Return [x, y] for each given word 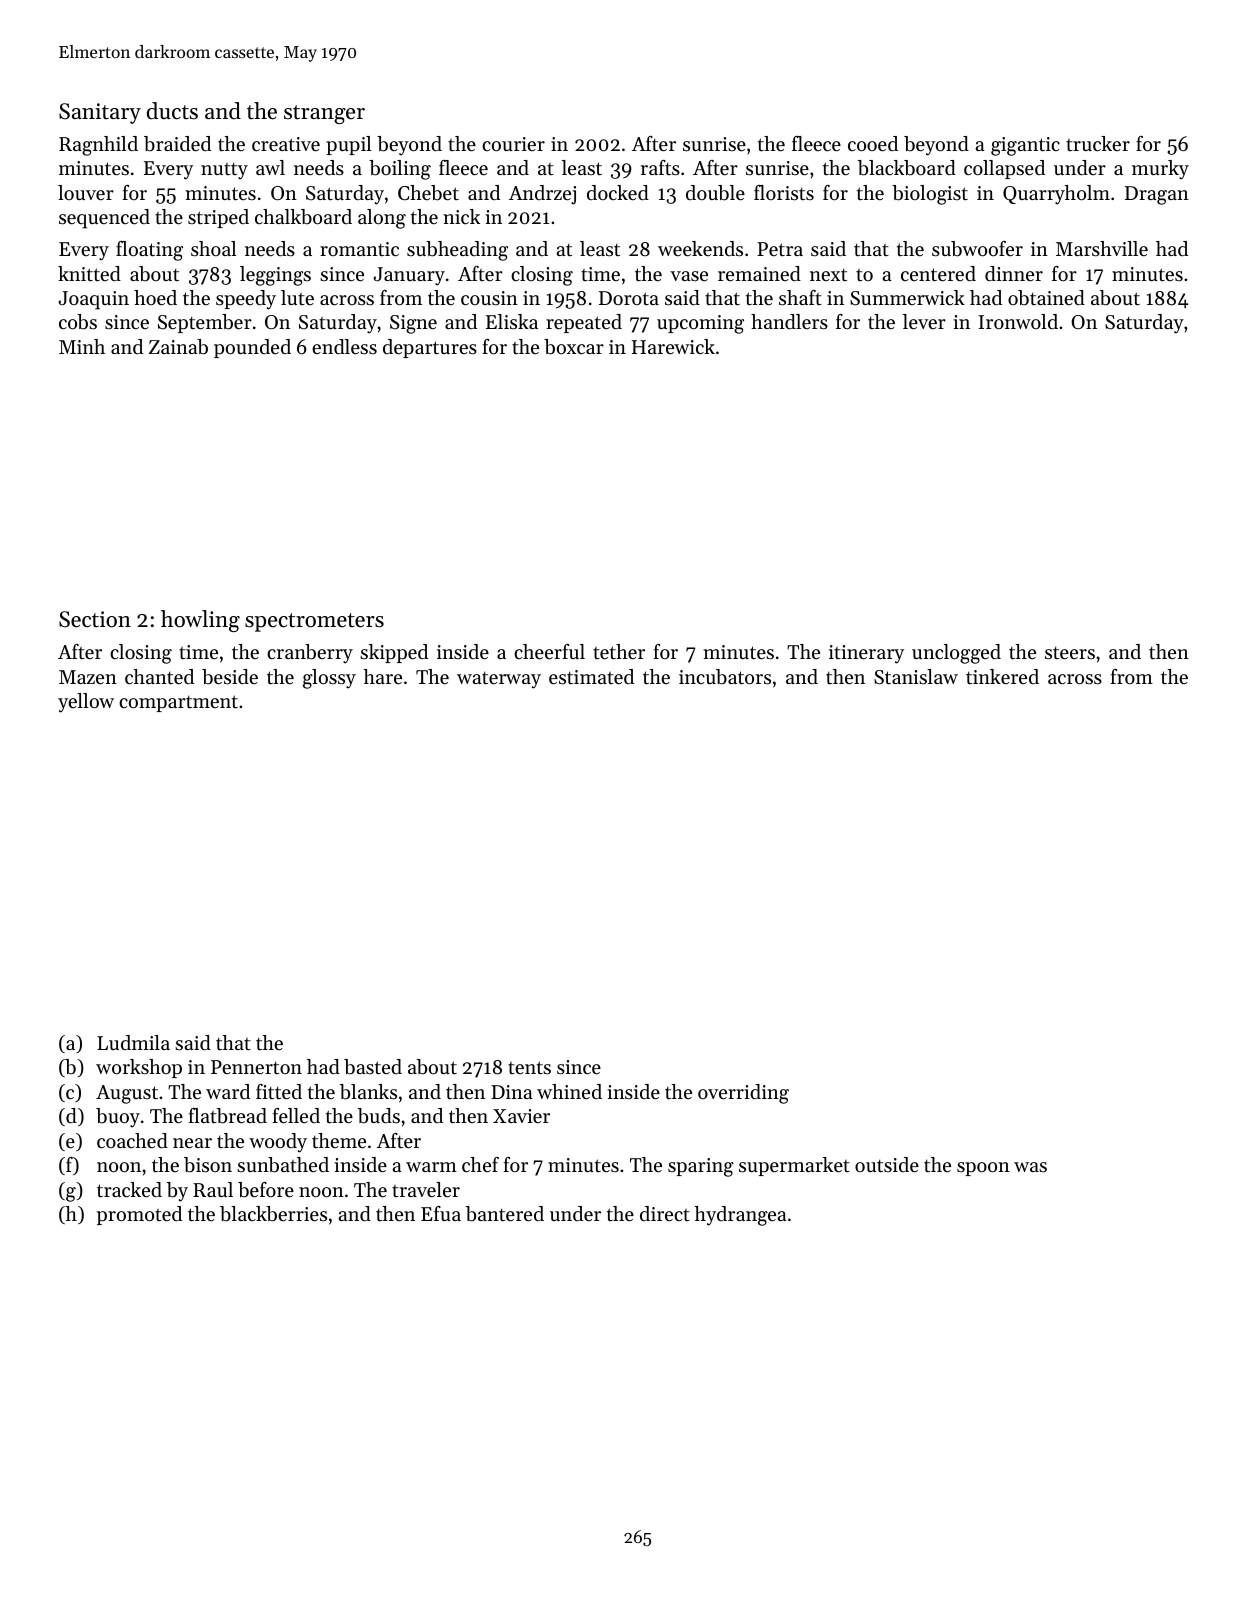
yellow [86, 703]
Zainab [178, 347]
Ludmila [133, 1042]
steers [1070, 653]
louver [86, 192]
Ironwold [1018, 321]
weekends [700, 249]
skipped [394, 653]
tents [529, 1068]
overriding [743, 1094]
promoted [139, 1215]
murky [1160, 170]
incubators [725, 677]
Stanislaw [916, 677]
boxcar [574, 347]
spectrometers [314, 622]
